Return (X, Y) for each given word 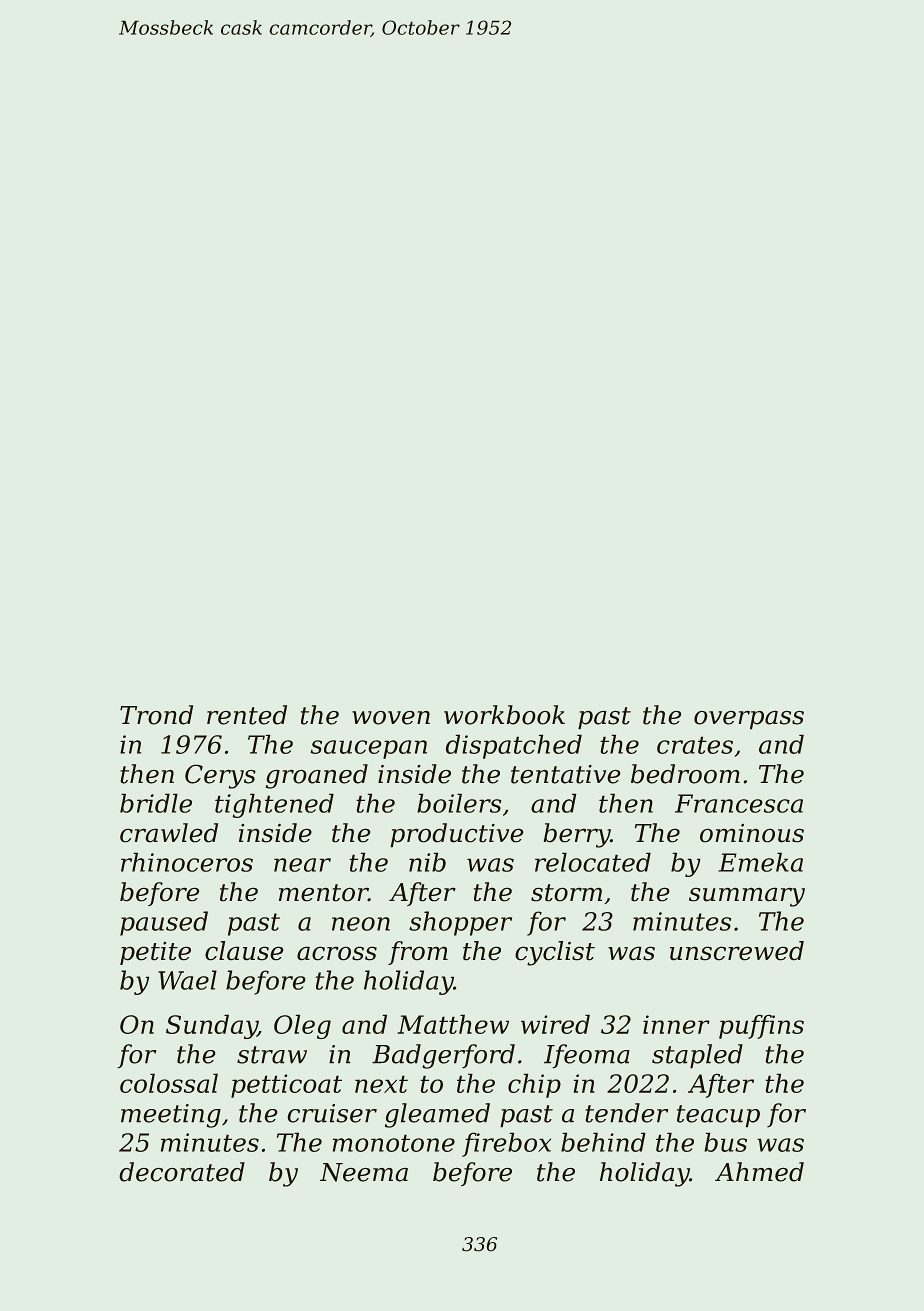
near (302, 865)
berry (576, 835)
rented (247, 715)
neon (361, 924)
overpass (749, 720)
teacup (718, 1116)
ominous (752, 833)
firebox (506, 1144)
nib (427, 862)
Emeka (760, 862)
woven (391, 718)
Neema (364, 1172)
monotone (394, 1143)
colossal (169, 1083)
